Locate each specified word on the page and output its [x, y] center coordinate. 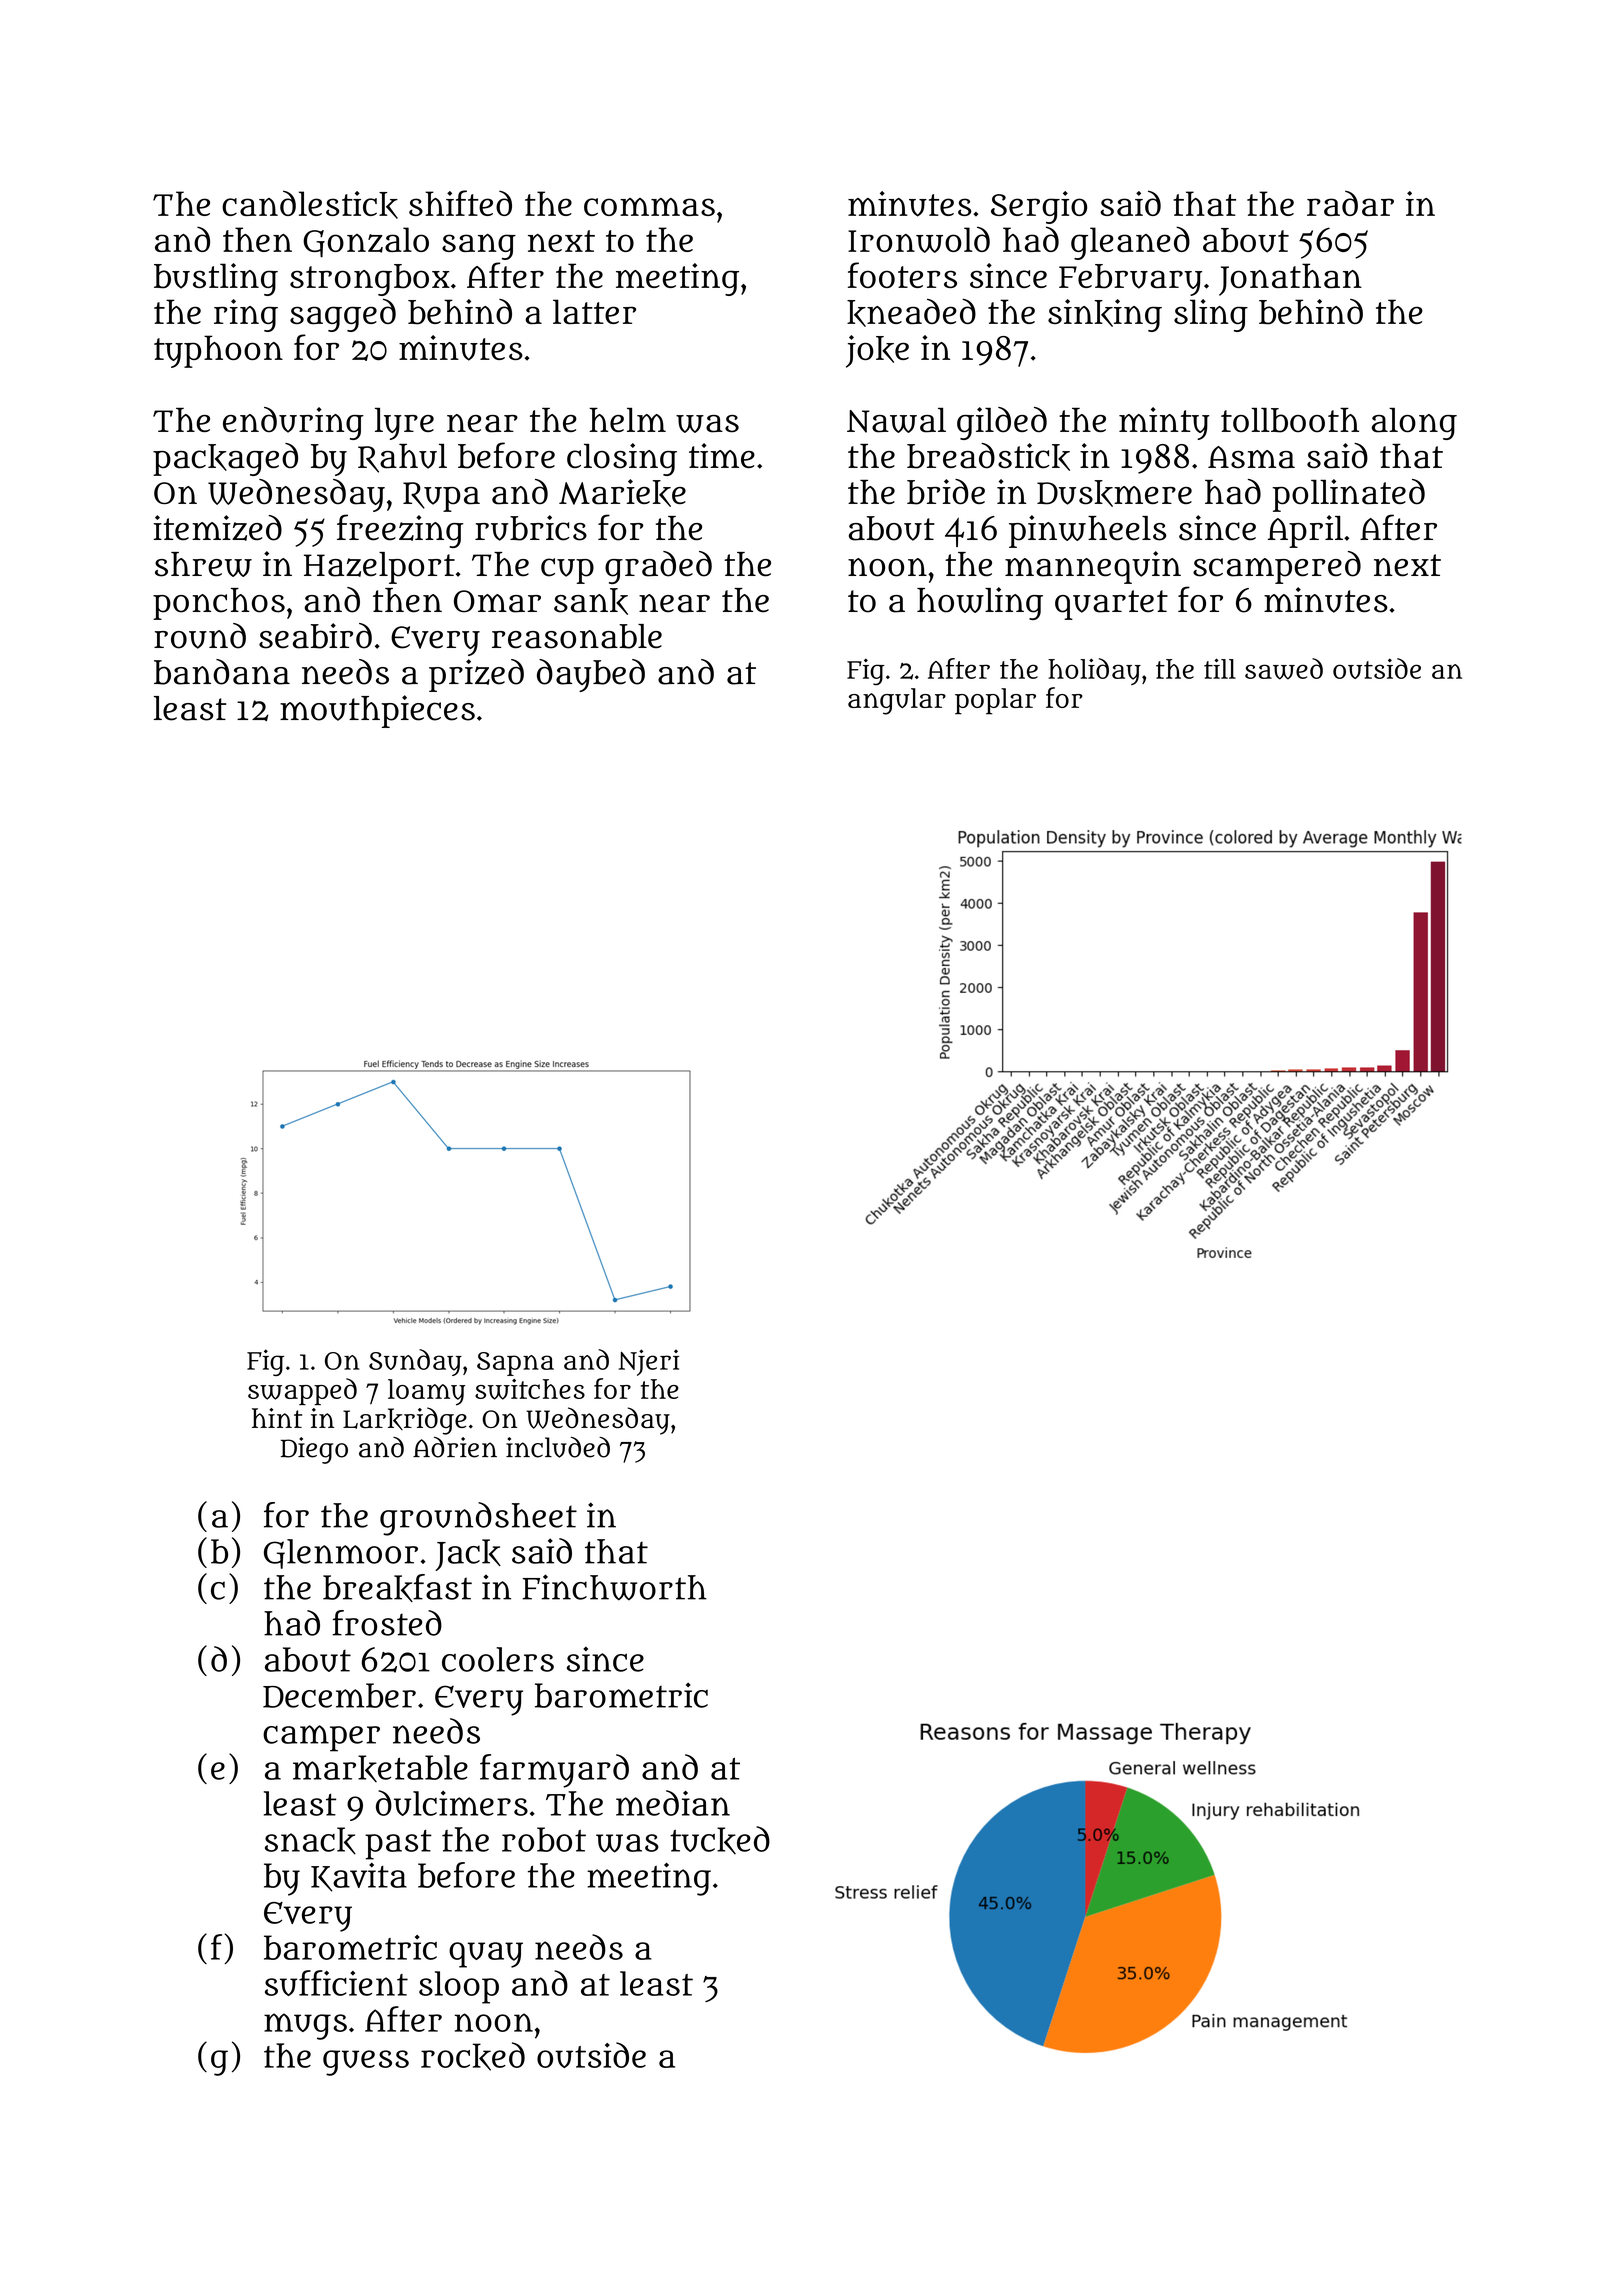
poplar [995, 701]
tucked [720, 1840]
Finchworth [615, 1587]
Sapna [515, 1364]
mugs [305, 2026]
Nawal [896, 420]
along [1414, 424]
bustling [216, 279]
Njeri [649, 1362]
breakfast [397, 1588]
